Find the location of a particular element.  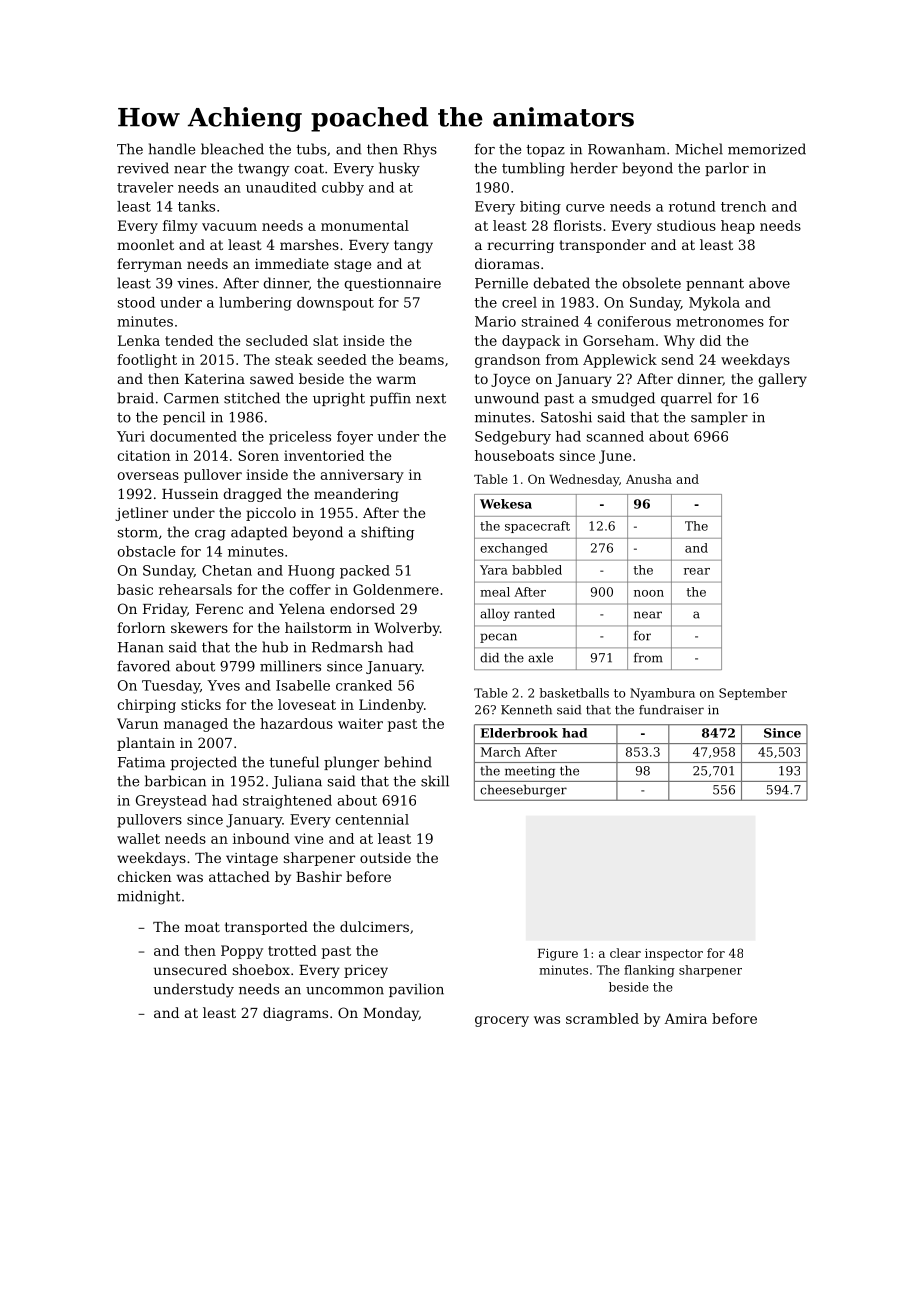

Ferenc is located at coordinates (219, 609).
